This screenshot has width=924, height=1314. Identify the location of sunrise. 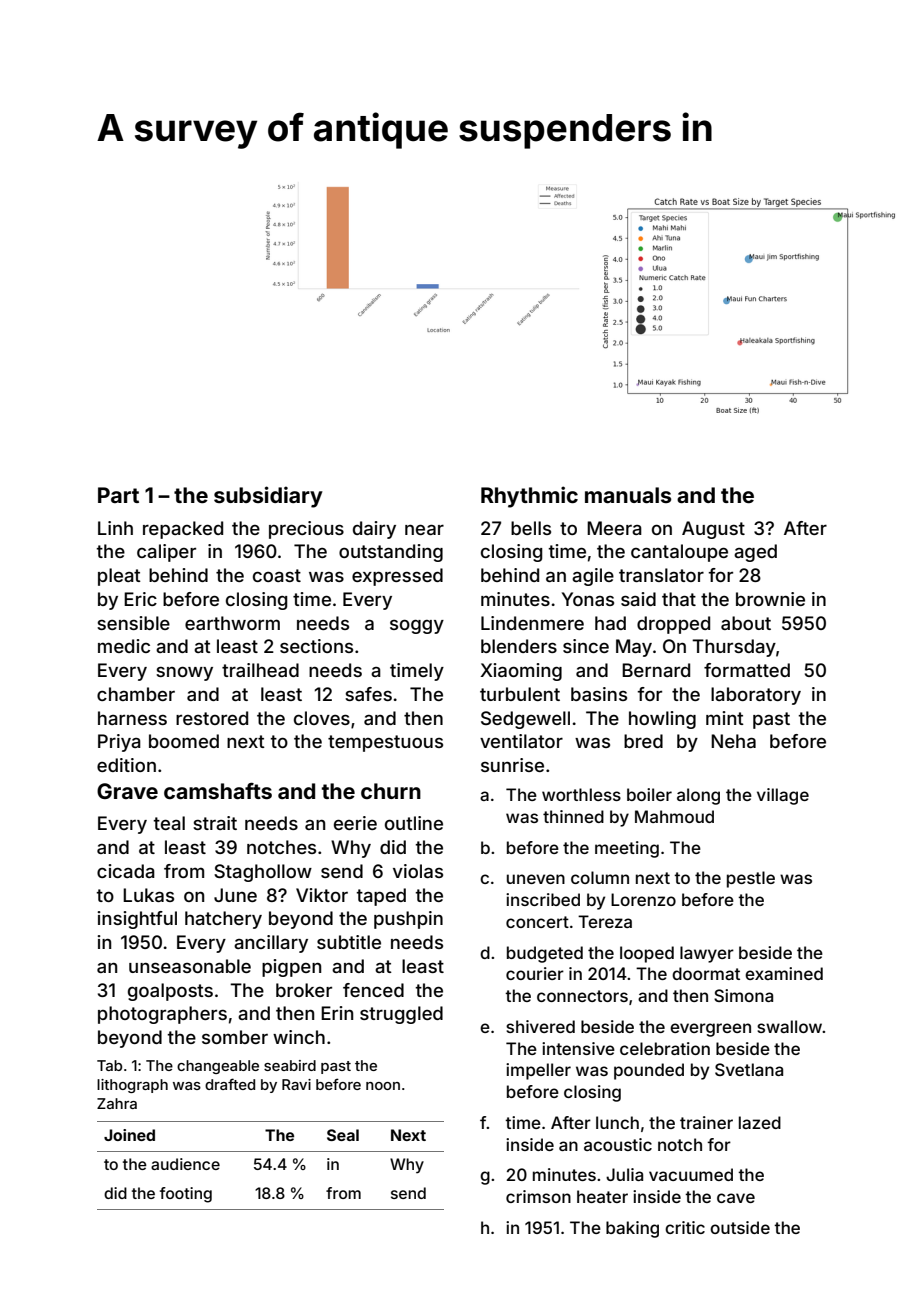
(512, 765).
